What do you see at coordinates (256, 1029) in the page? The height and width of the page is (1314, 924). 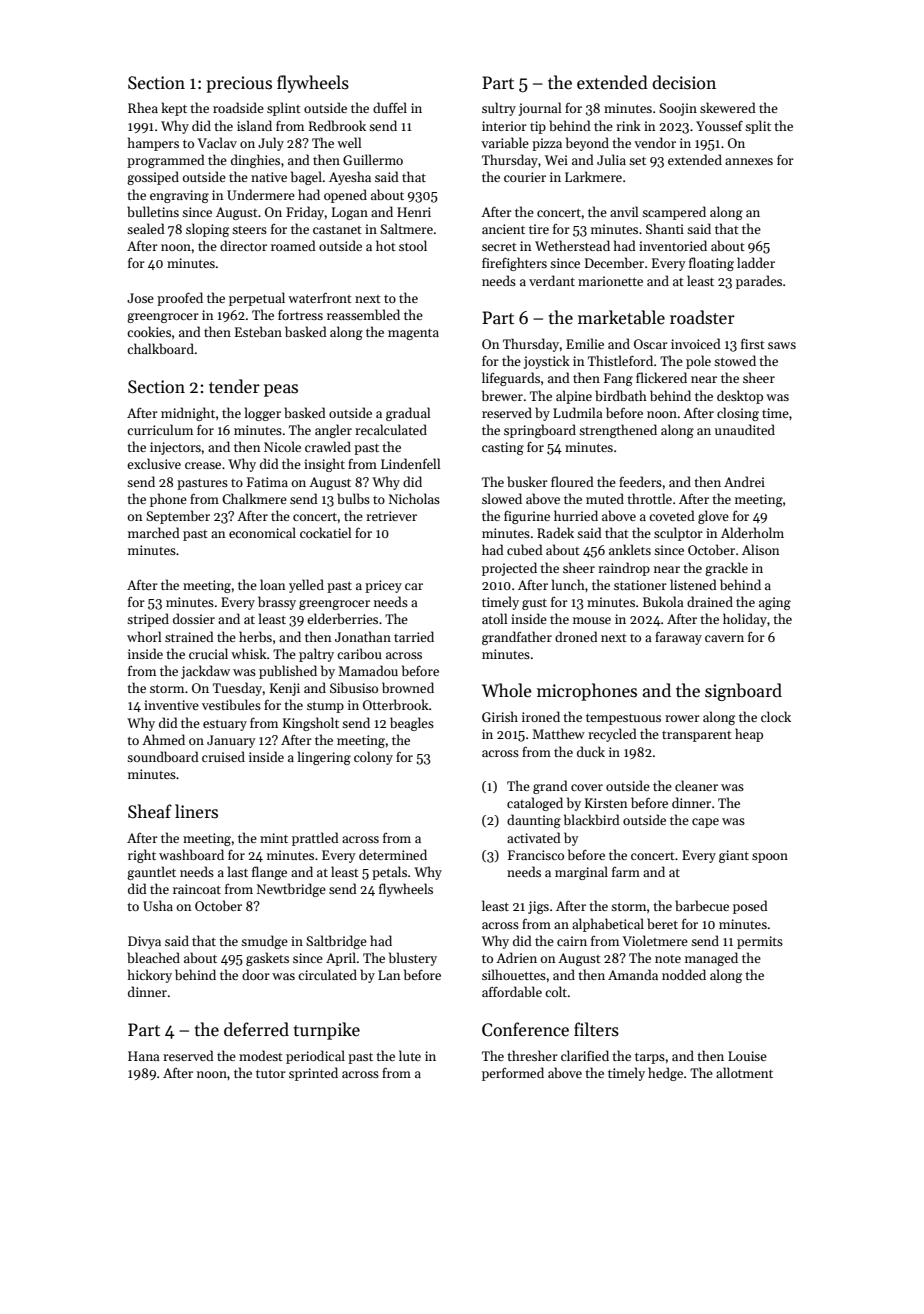 I see `deferred` at bounding box center [256, 1029].
